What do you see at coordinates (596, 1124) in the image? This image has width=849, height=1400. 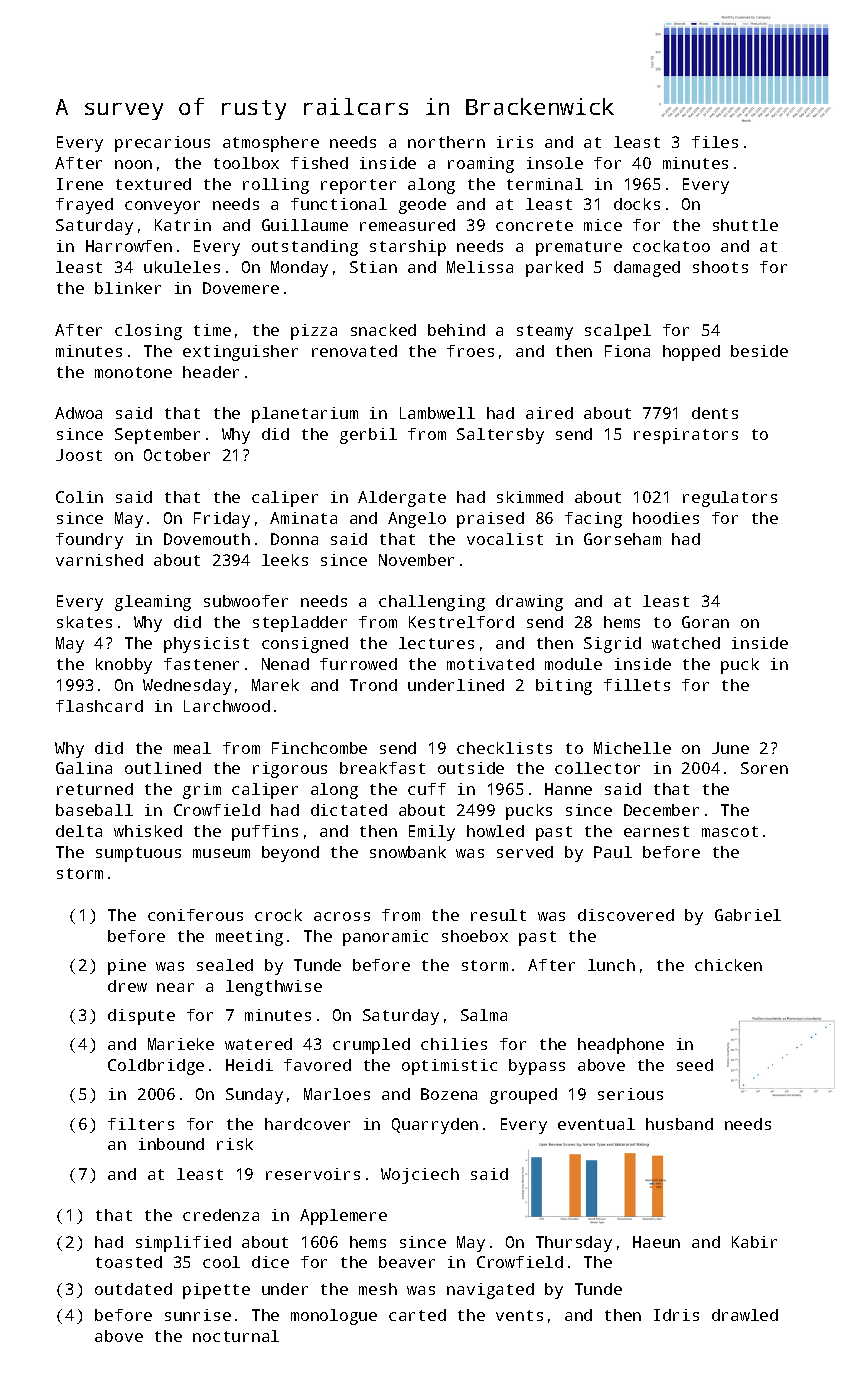 I see `eventual` at bounding box center [596, 1124].
